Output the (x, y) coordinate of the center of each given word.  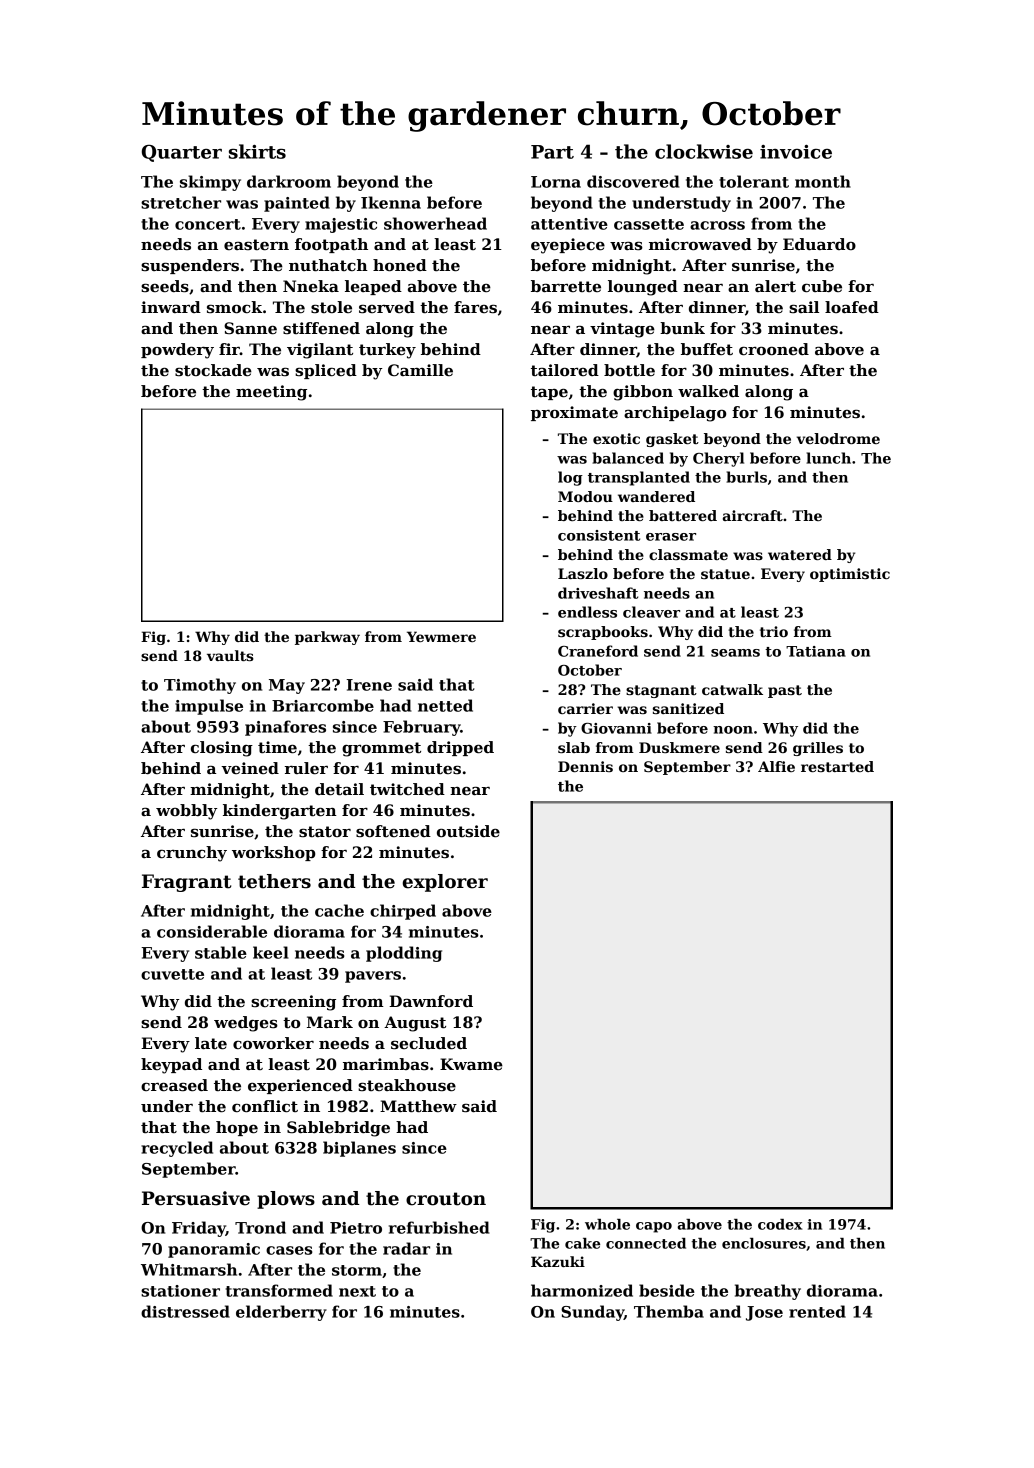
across (717, 225)
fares (475, 307)
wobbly (186, 812)
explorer (445, 883)
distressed (185, 1311)
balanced (628, 458)
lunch (828, 458)
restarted (837, 766)
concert (208, 224)
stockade (213, 370)
